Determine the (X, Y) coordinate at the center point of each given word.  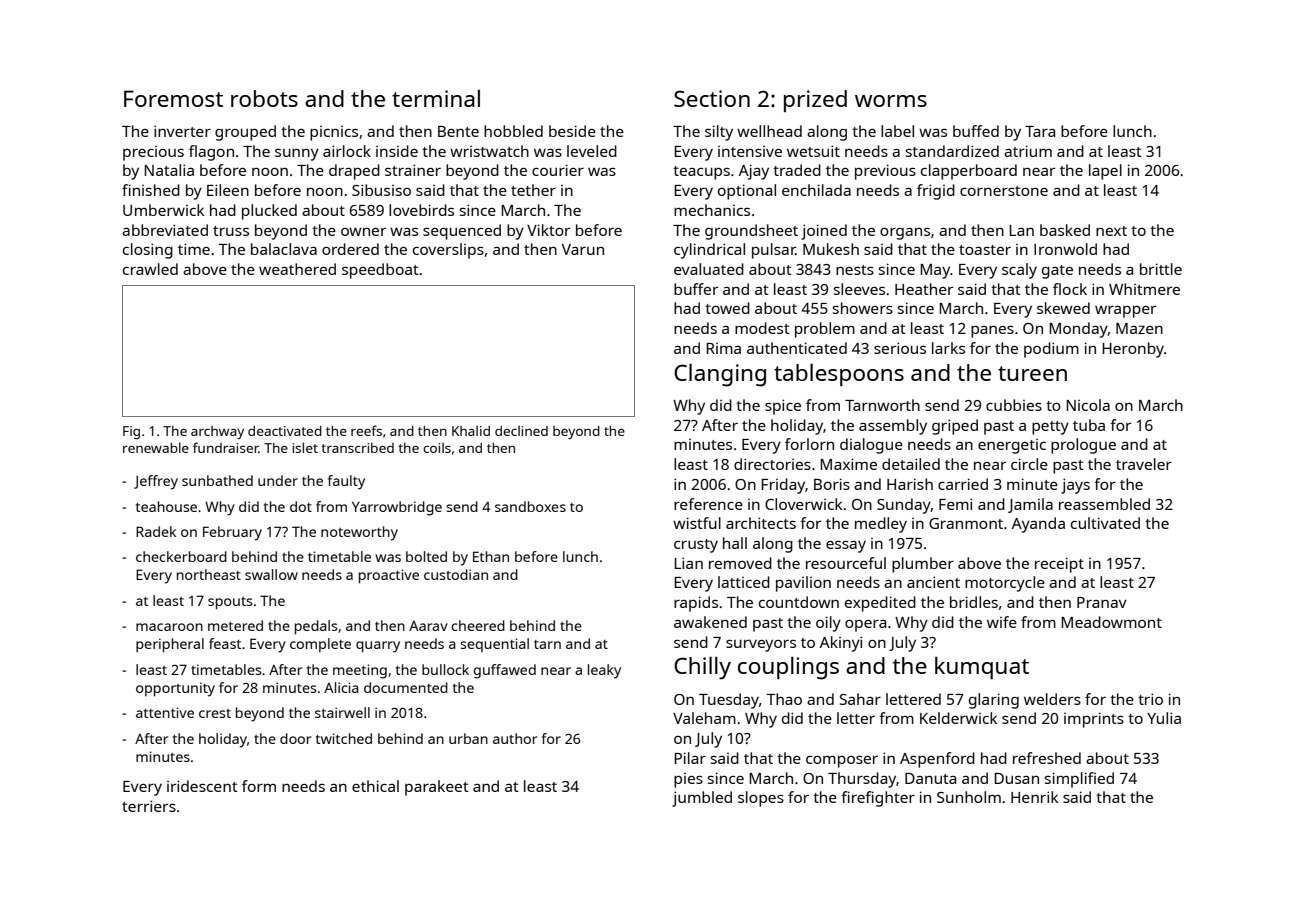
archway (217, 432)
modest (762, 328)
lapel (1105, 172)
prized (815, 101)
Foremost (173, 98)
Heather (924, 289)
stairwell (342, 712)
